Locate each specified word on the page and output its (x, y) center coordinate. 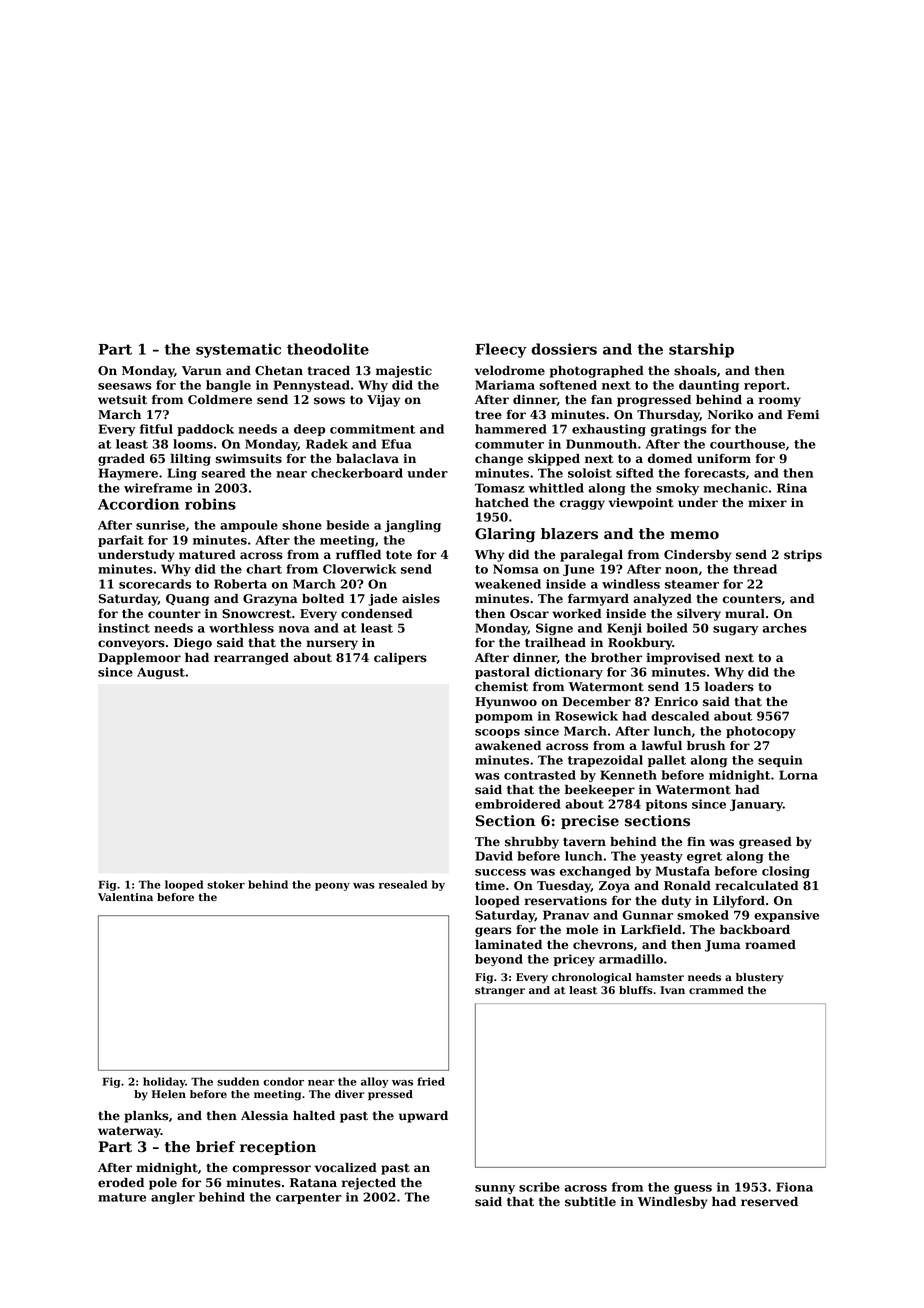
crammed (716, 990)
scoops (497, 733)
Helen (169, 1094)
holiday (164, 1082)
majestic (404, 372)
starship (701, 350)
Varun (202, 370)
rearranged (251, 659)
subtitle (590, 1202)
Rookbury (640, 644)
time (490, 886)
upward (423, 1117)
